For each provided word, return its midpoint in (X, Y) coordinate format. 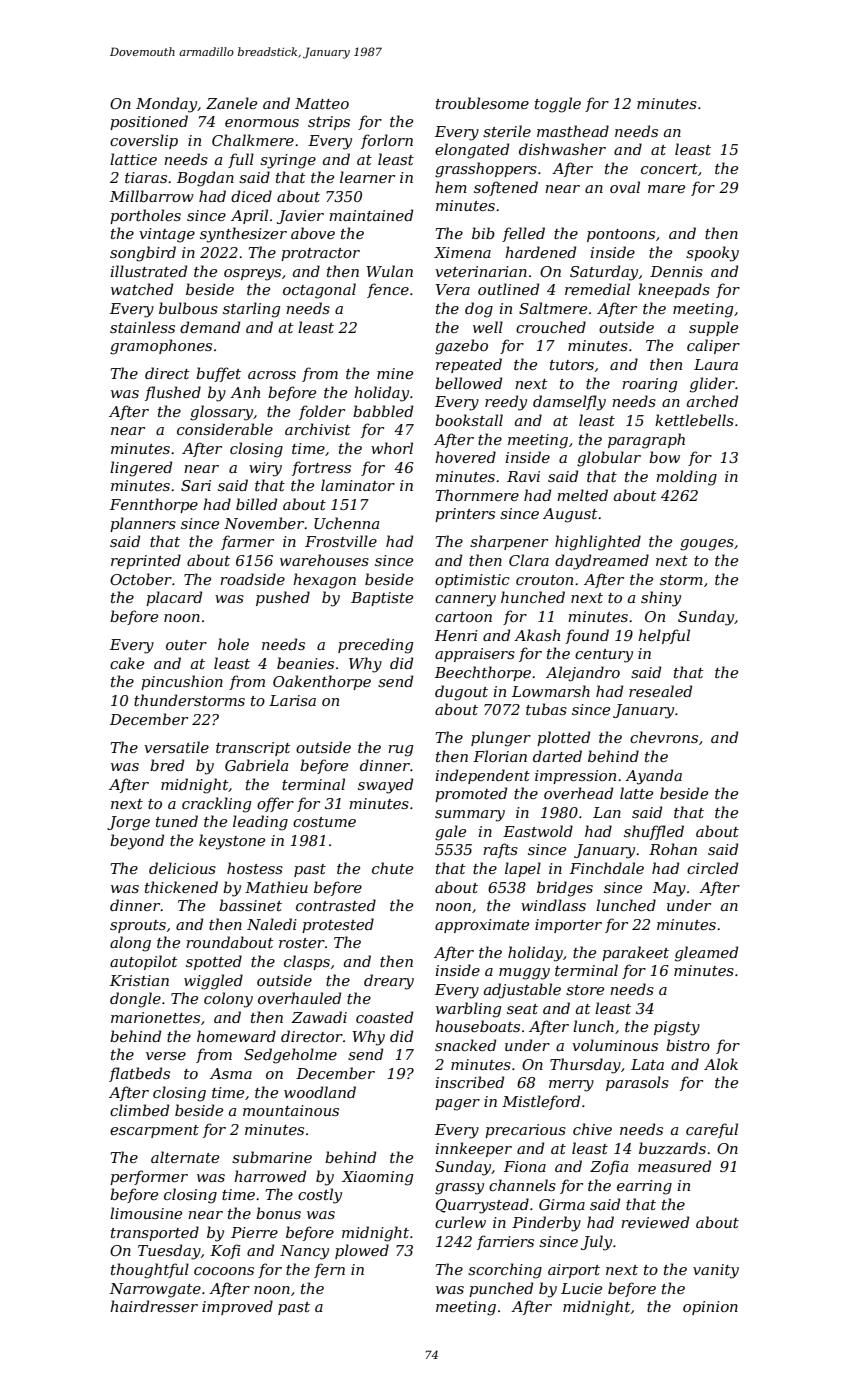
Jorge (128, 823)
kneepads (674, 290)
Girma (562, 1204)
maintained (371, 215)
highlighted (598, 543)
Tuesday (169, 1252)
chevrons (664, 737)
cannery (465, 601)
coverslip (144, 141)
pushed (283, 598)
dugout (461, 693)
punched (501, 1289)
